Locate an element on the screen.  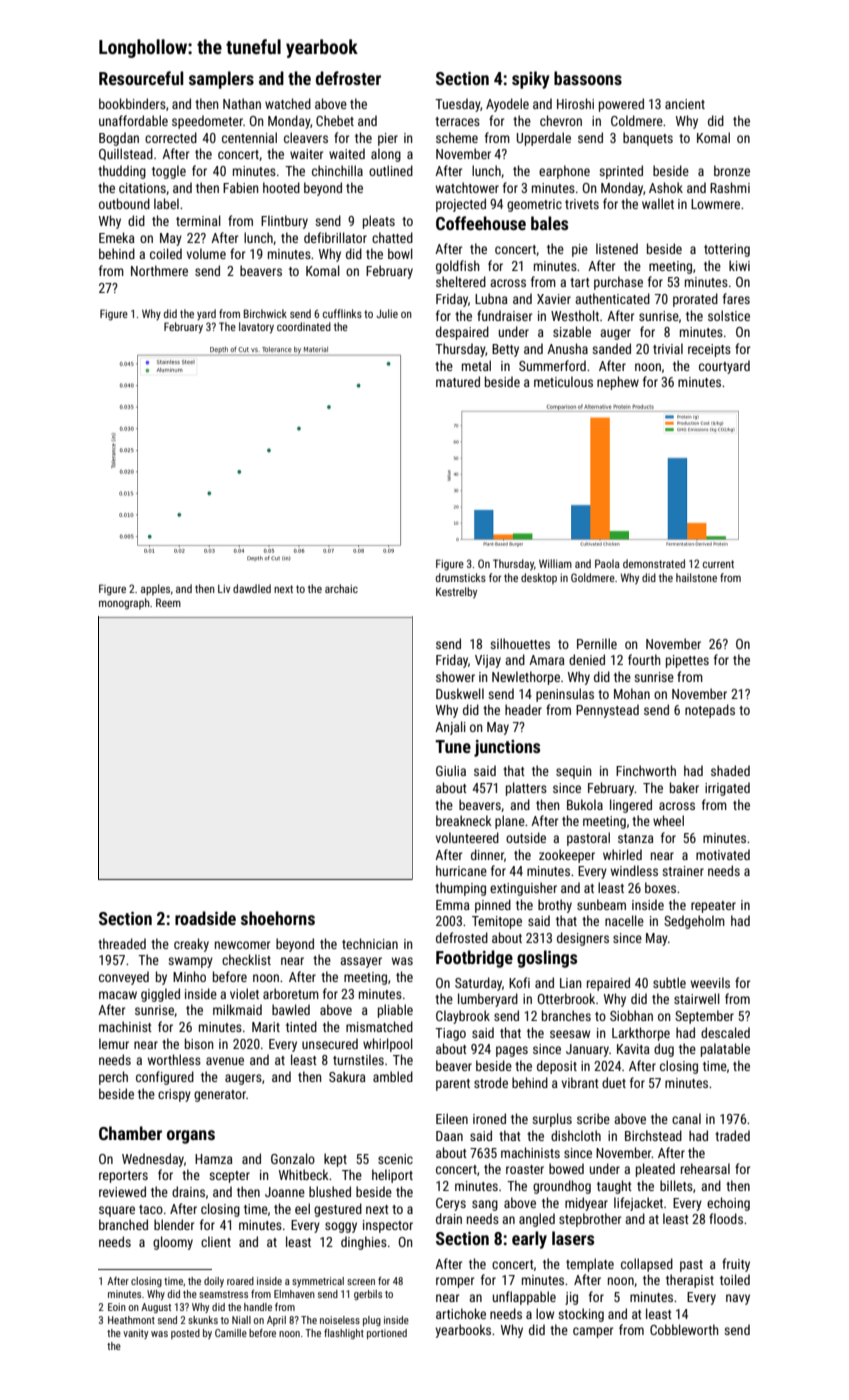
Flintbury is located at coordinates (284, 222).
